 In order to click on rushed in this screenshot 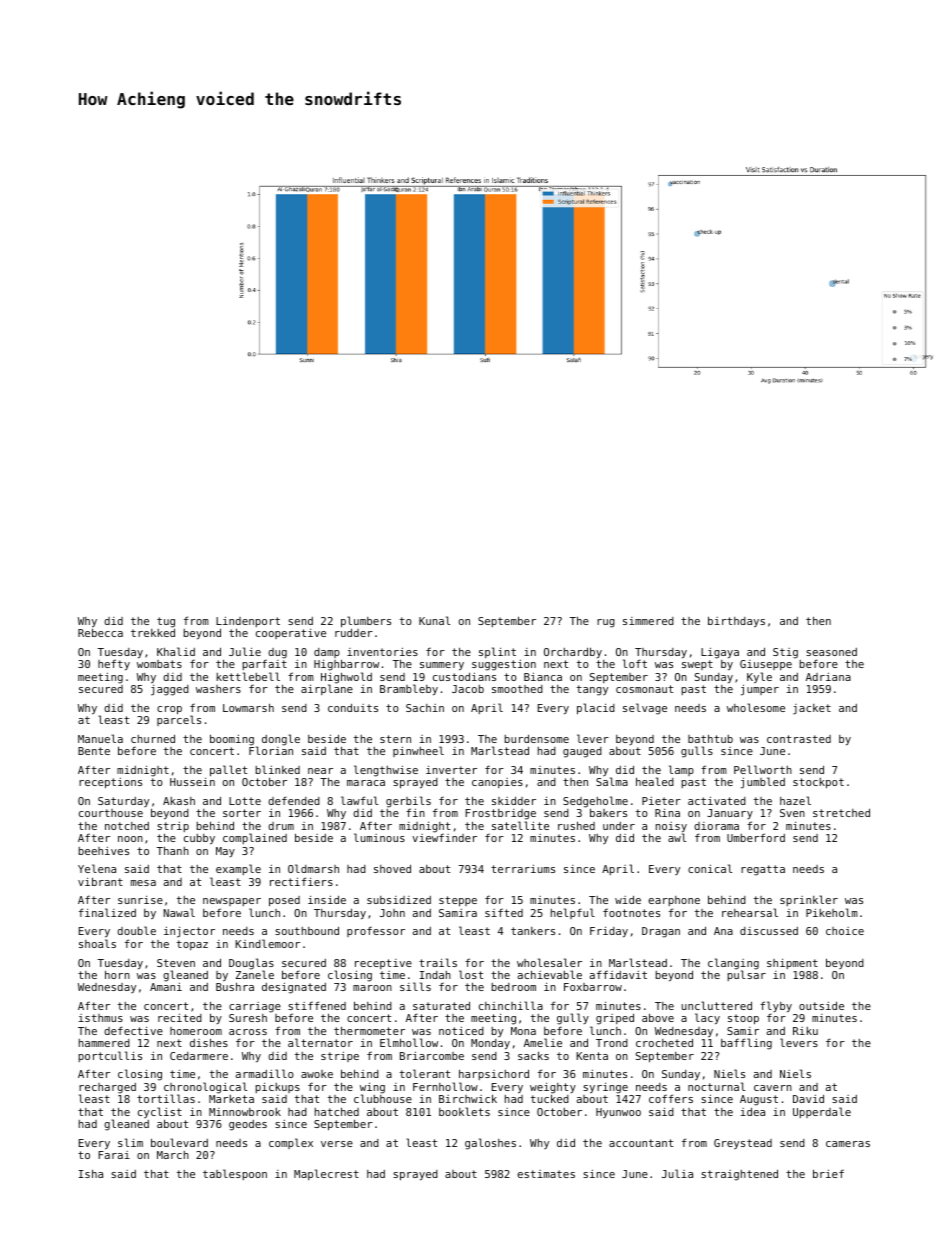, I will do `click(576, 825)`.
